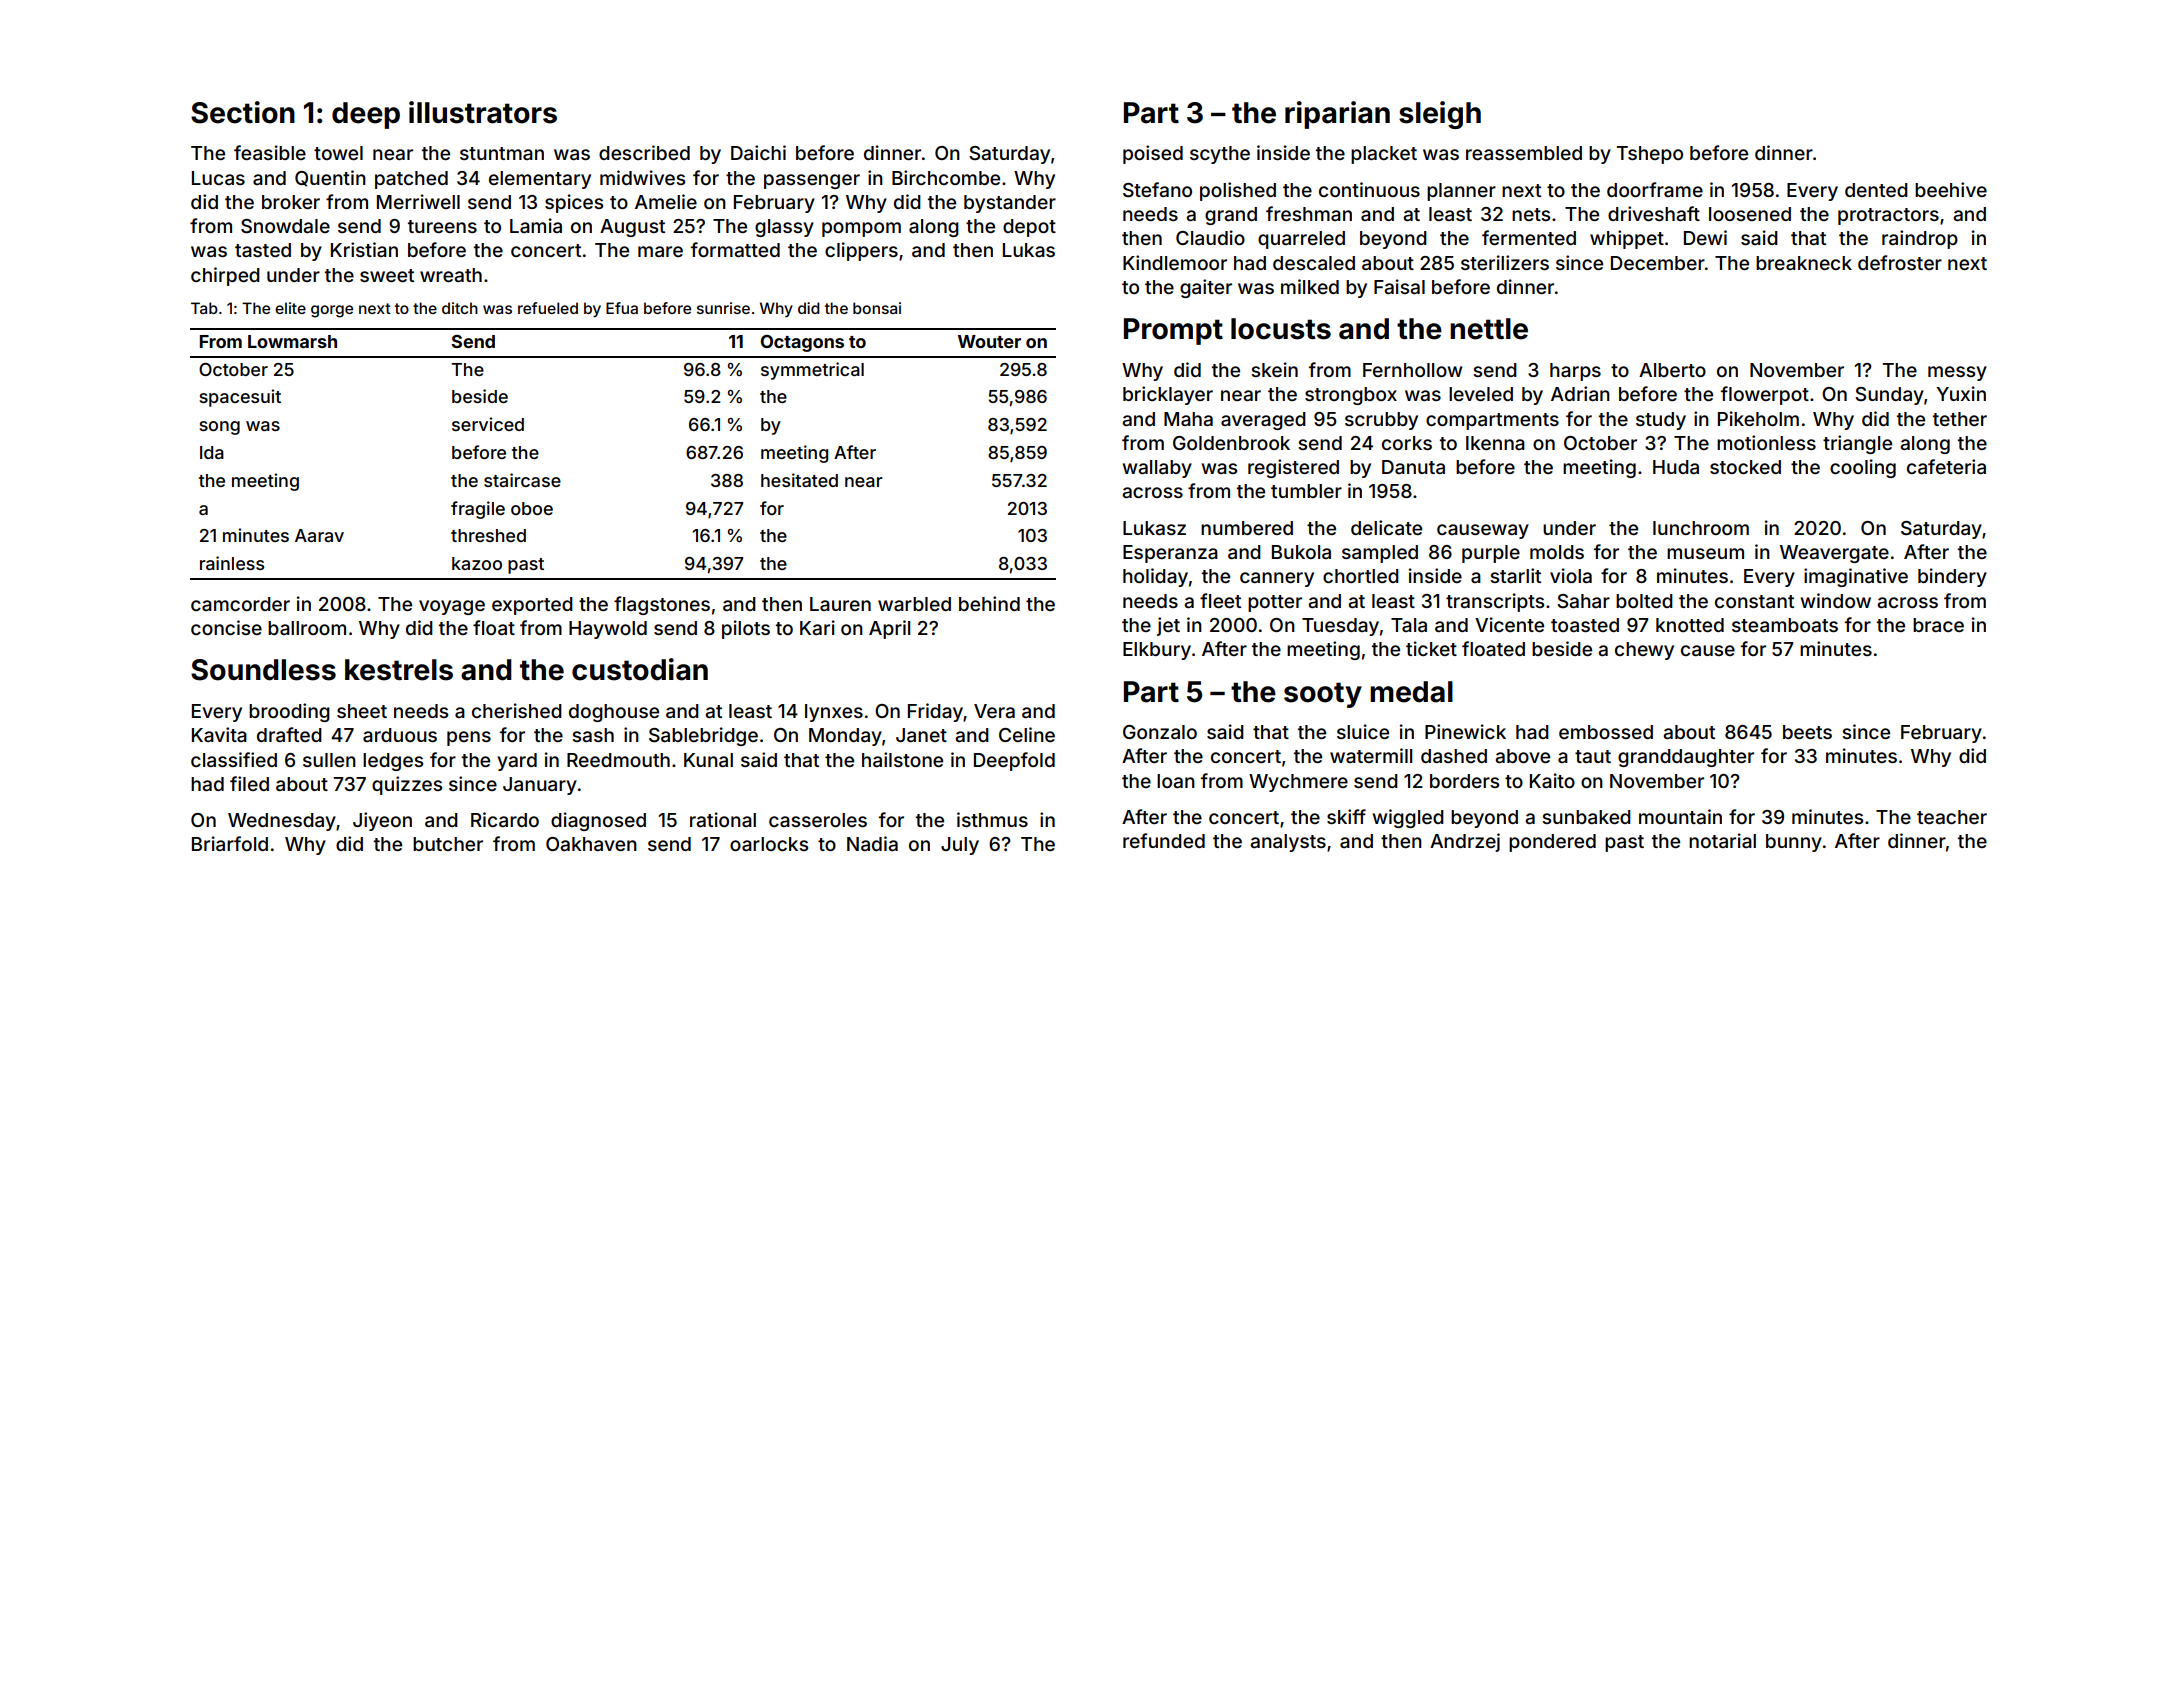 The height and width of the screenshot is (1683, 2178). I want to click on bunny, so click(1794, 843).
